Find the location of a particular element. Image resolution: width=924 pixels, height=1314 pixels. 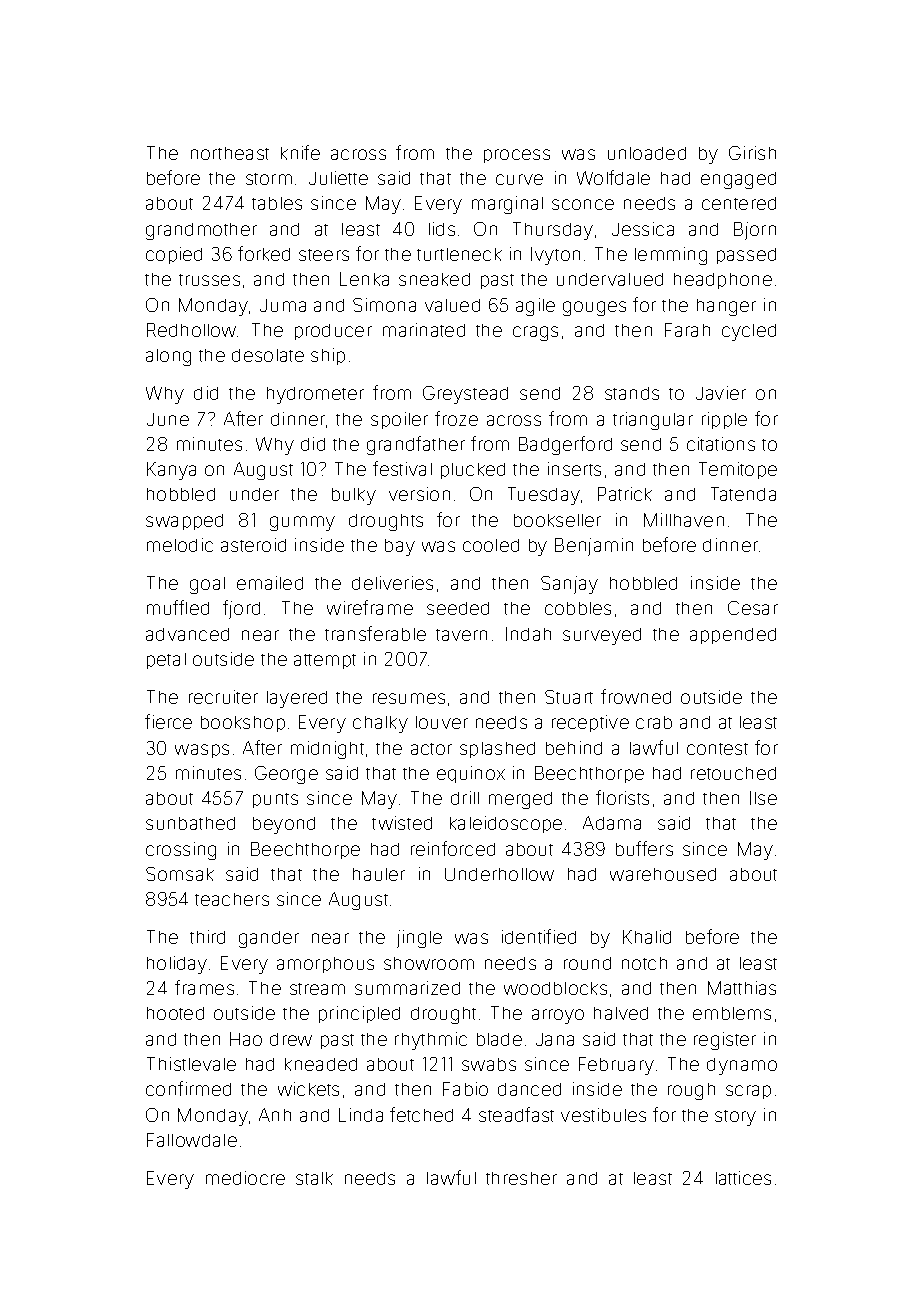

process is located at coordinates (517, 156).
